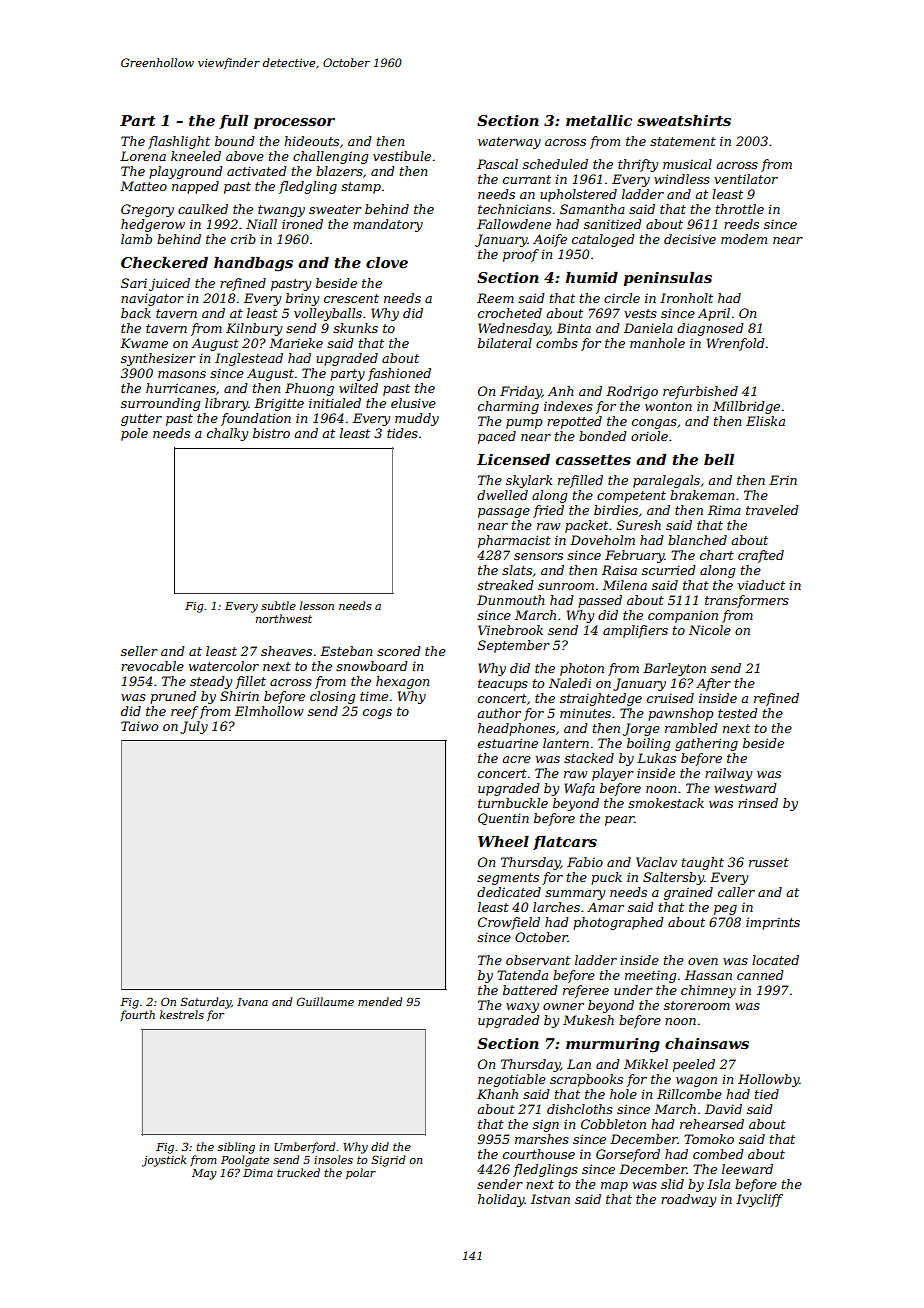  I want to click on ventilator, so click(746, 179).
